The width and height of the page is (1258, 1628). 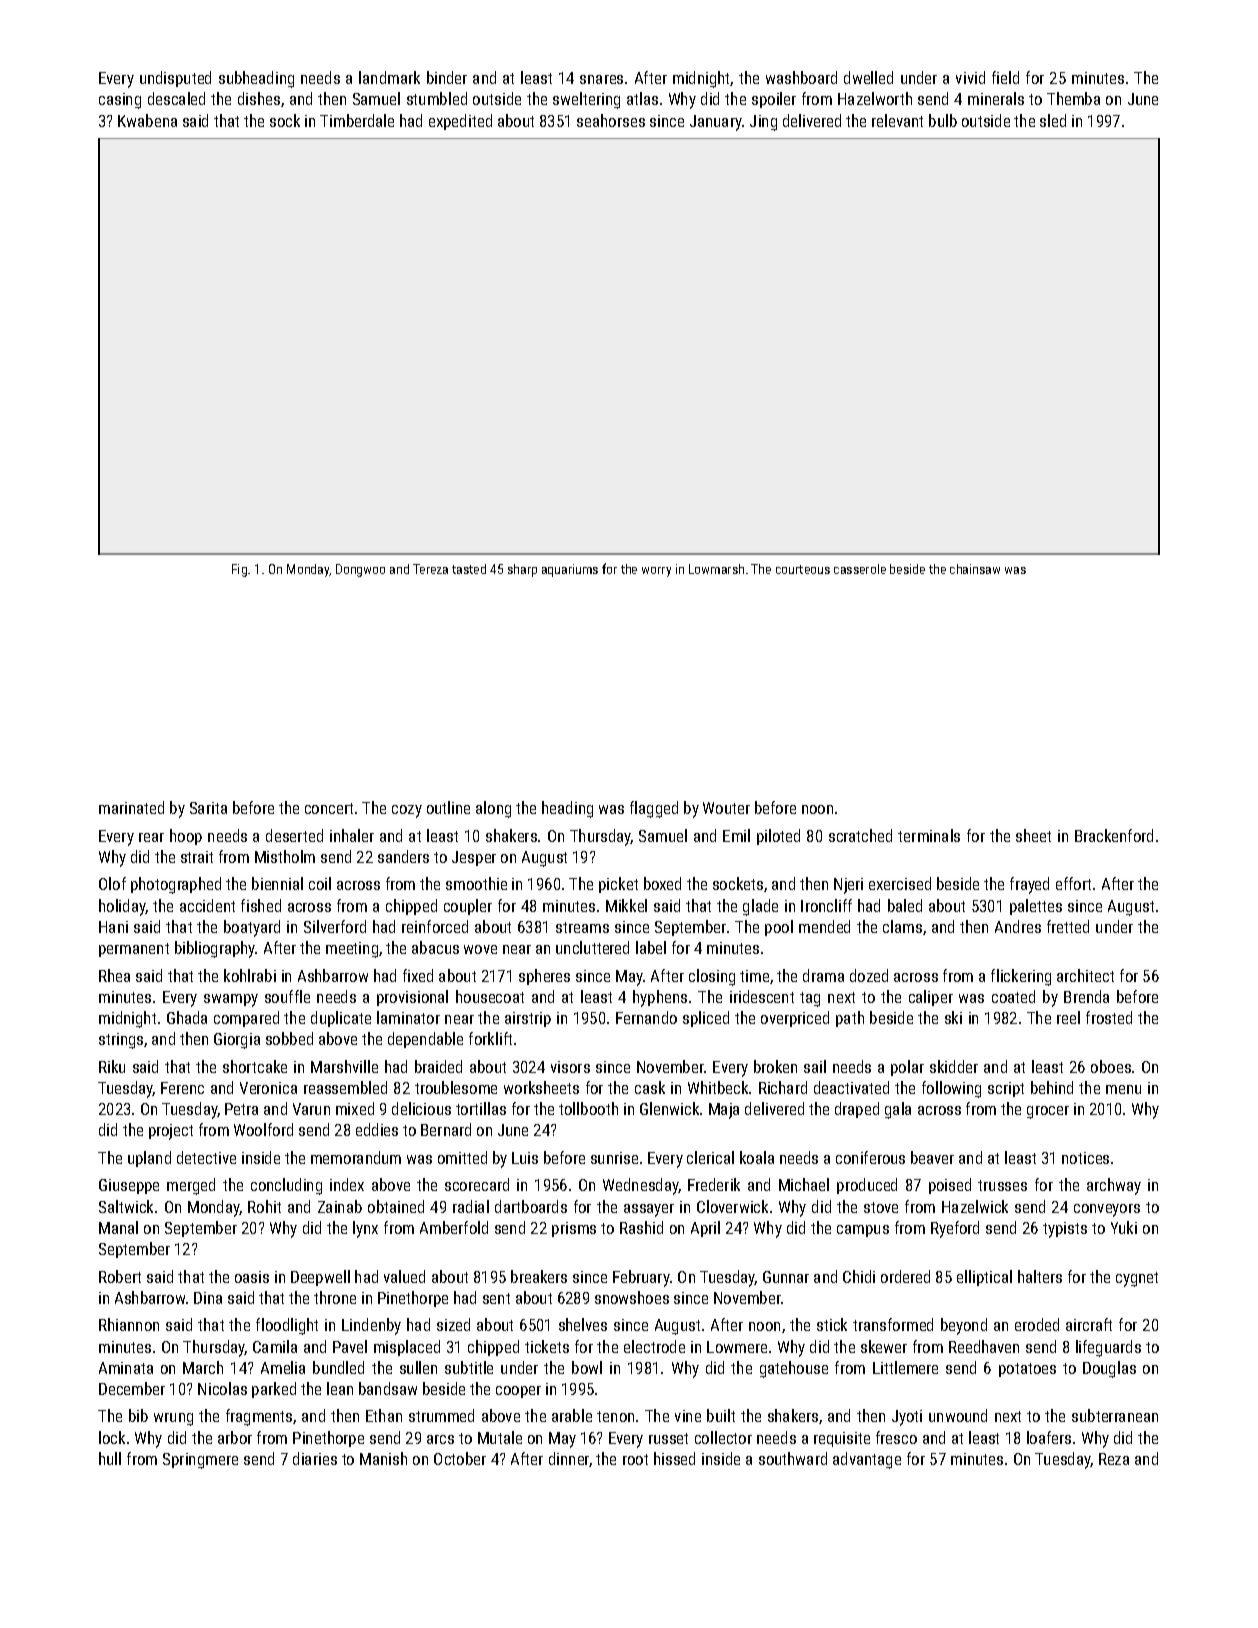 I want to click on architect, so click(x=1085, y=975).
